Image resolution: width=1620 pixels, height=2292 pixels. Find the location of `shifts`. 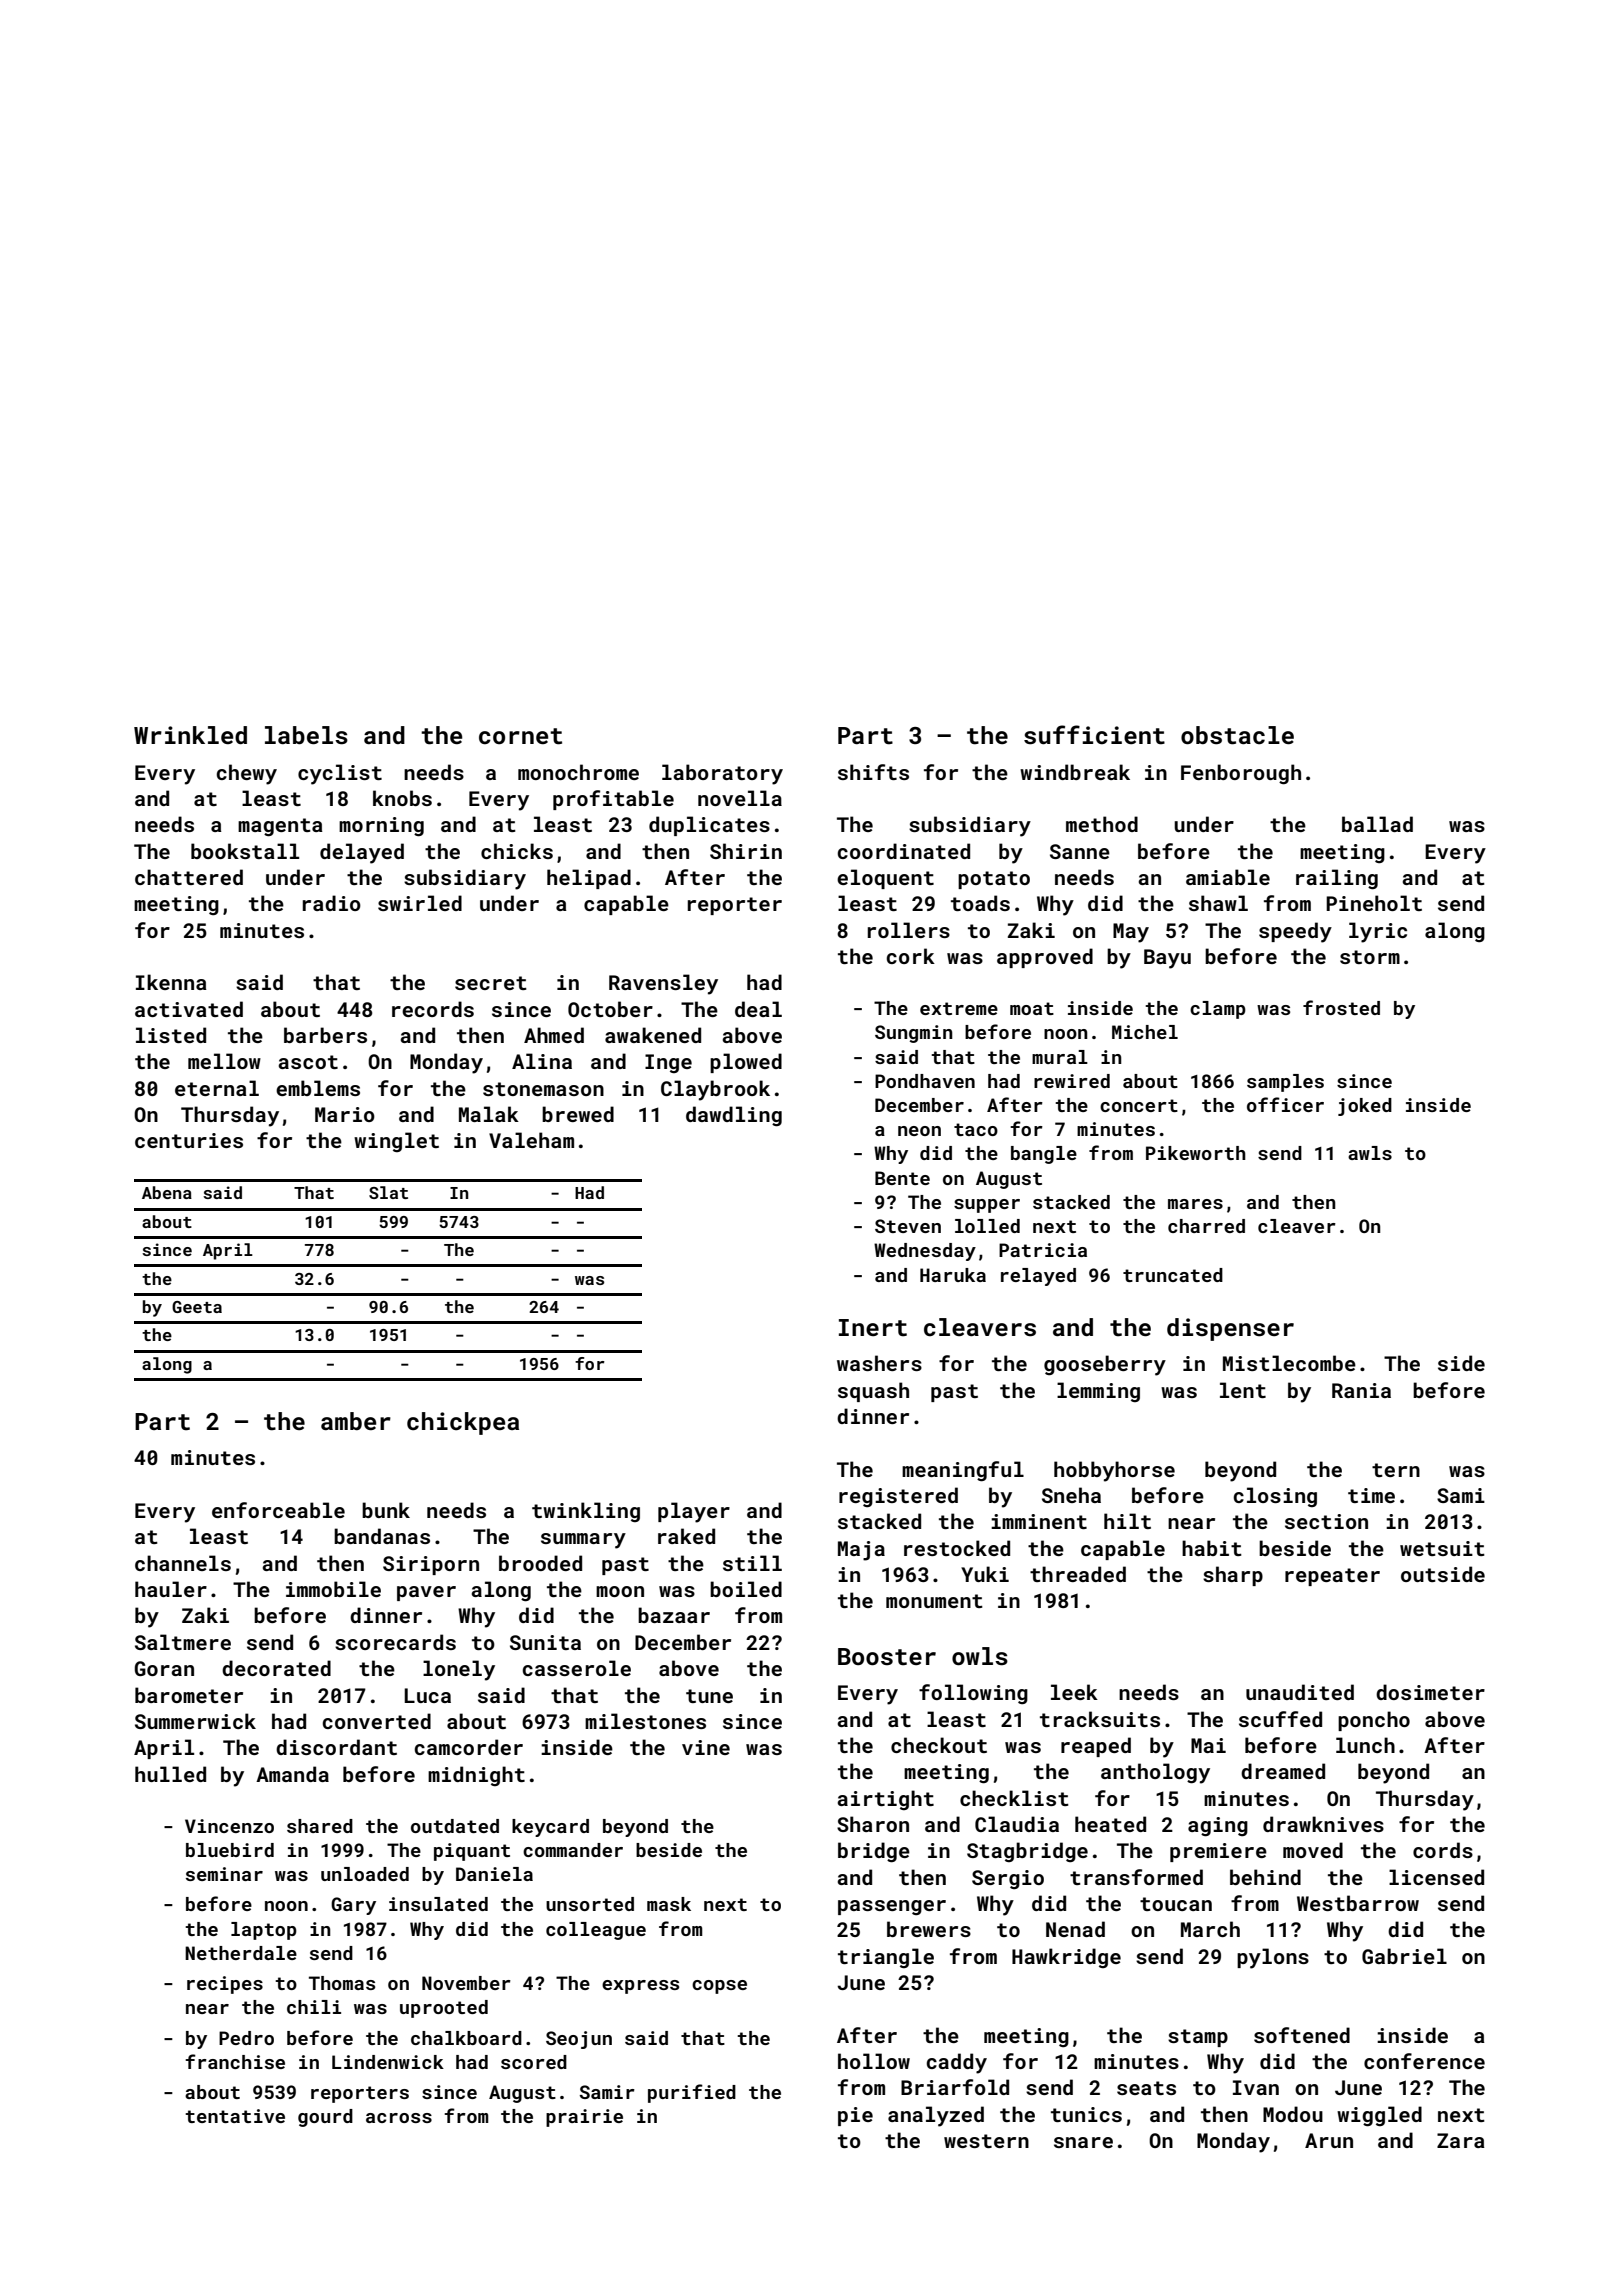

shifts is located at coordinates (873, 772).
